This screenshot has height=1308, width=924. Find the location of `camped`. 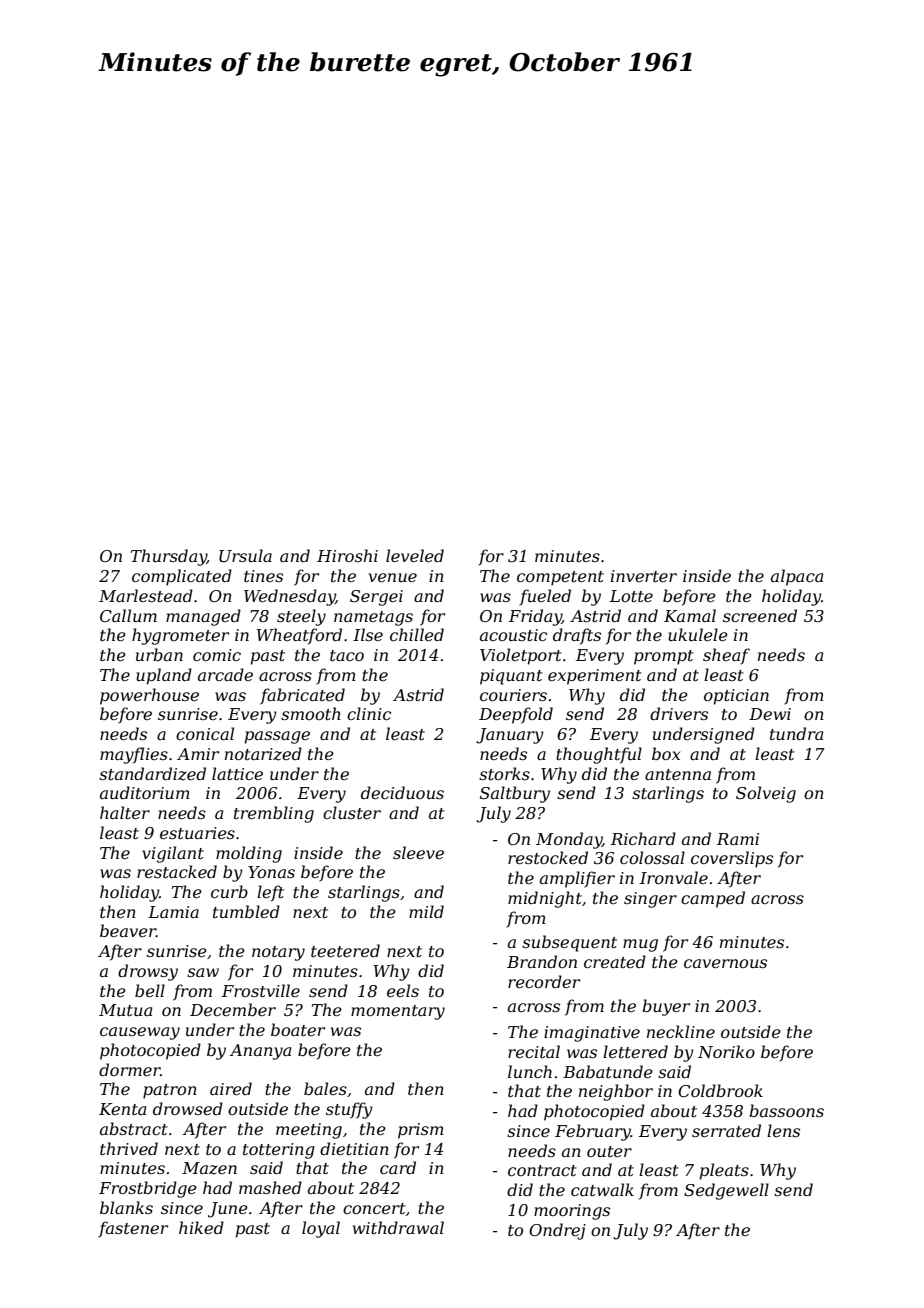

camped is located at coordinates (713, 899).
